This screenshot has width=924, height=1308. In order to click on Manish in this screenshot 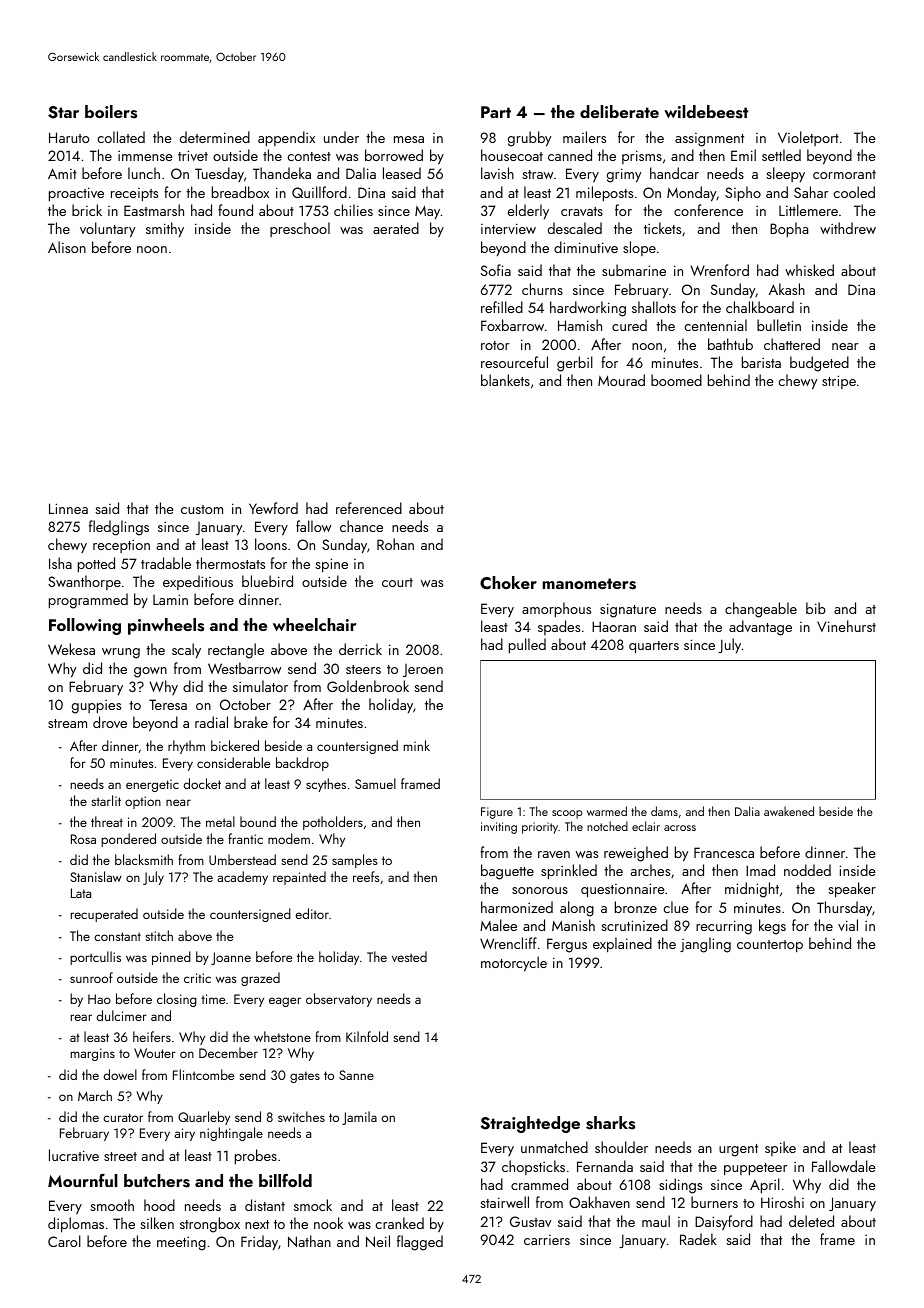, I will do `click(573, 925)`.
